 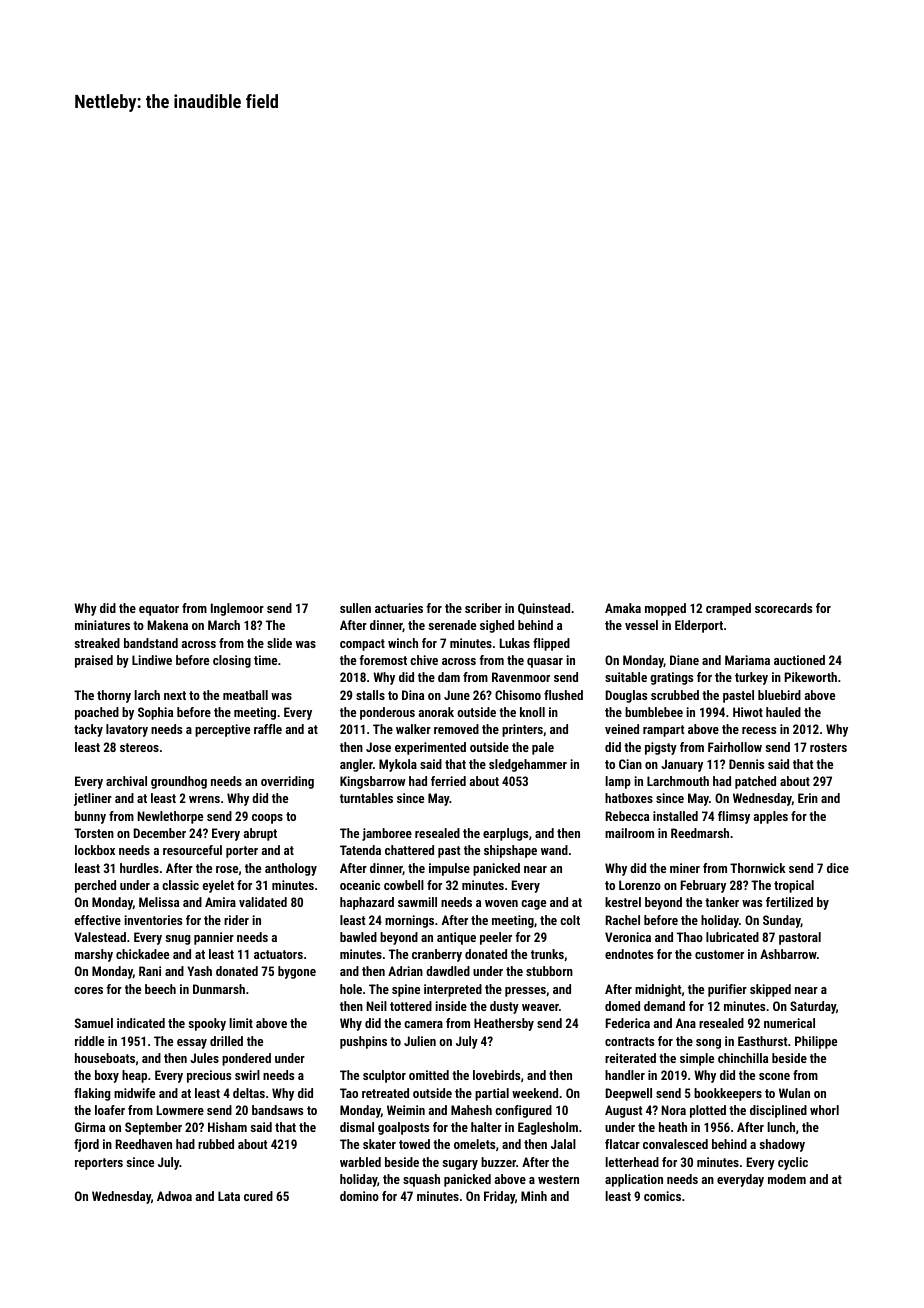 What do you see at coordinates (782, 1145) in the screenshot?
I see `shadowy` at bounding box center [782, 1145].
